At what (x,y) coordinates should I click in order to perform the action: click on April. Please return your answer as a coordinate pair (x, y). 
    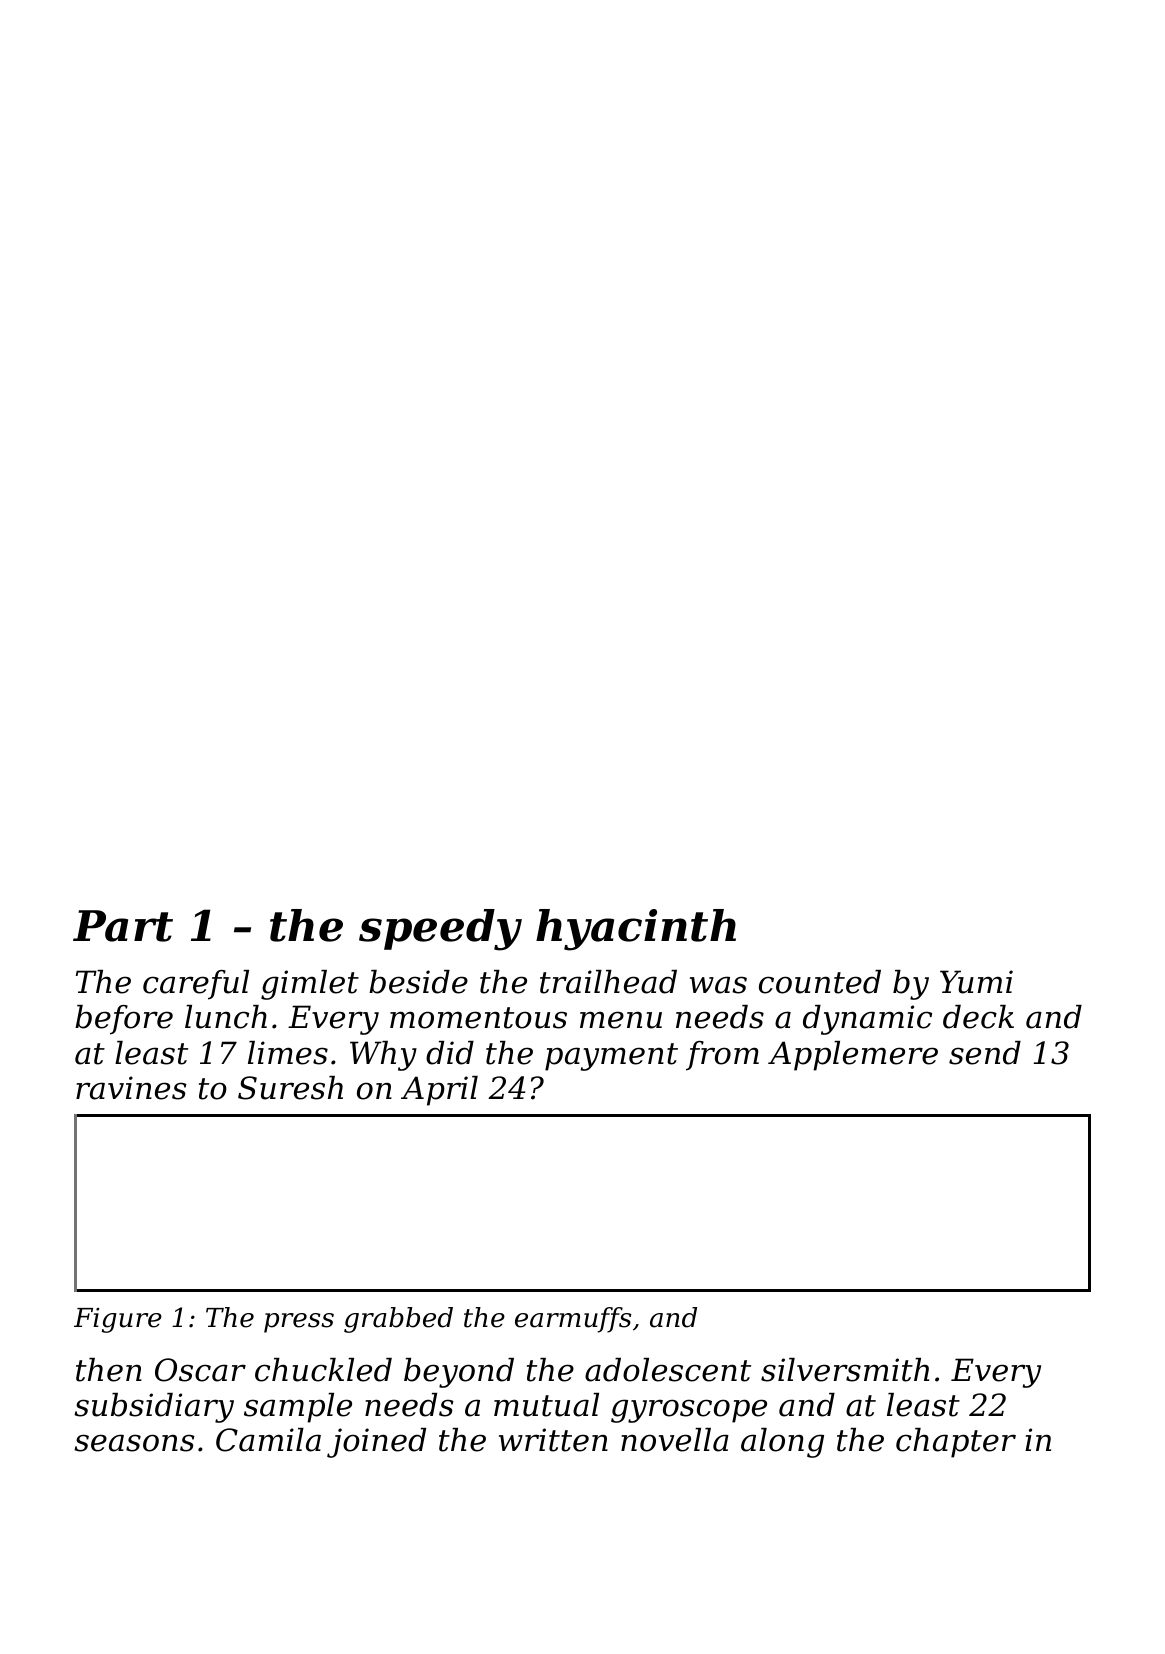
    Looking at the image, I should click on (439, 1091).
